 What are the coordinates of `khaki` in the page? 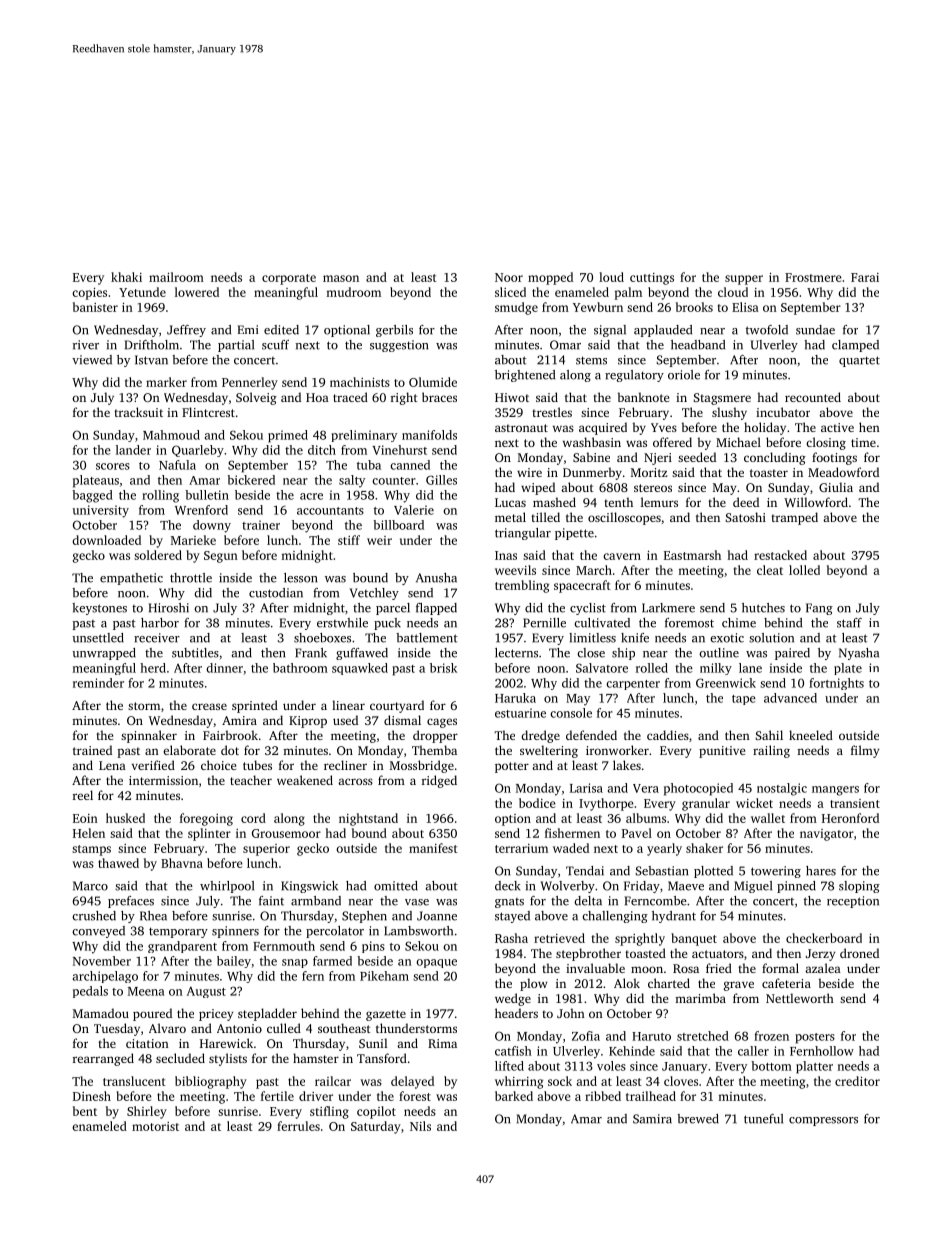 It's located at (126, 277).
